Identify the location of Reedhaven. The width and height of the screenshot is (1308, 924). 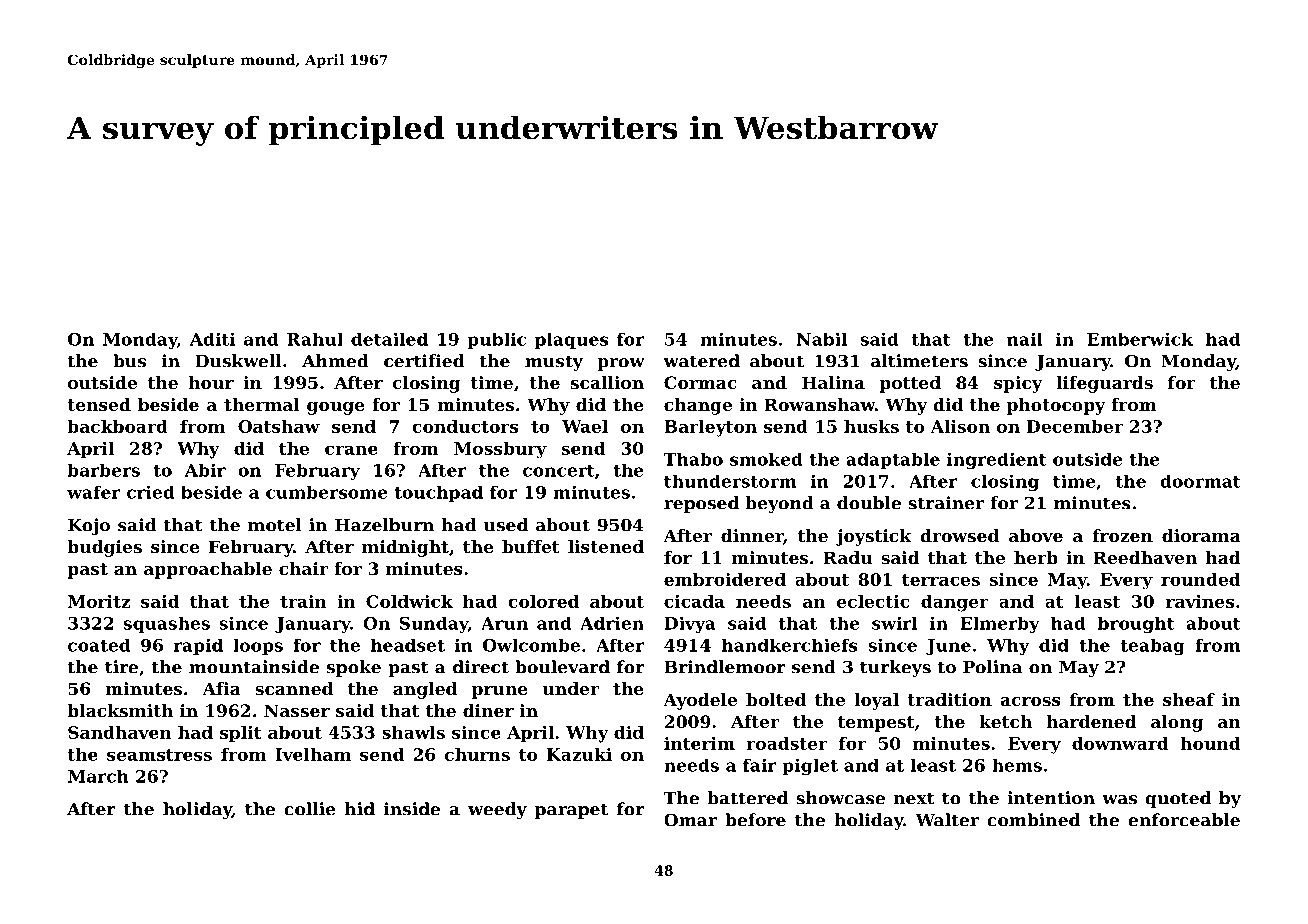
(1145, 557).
